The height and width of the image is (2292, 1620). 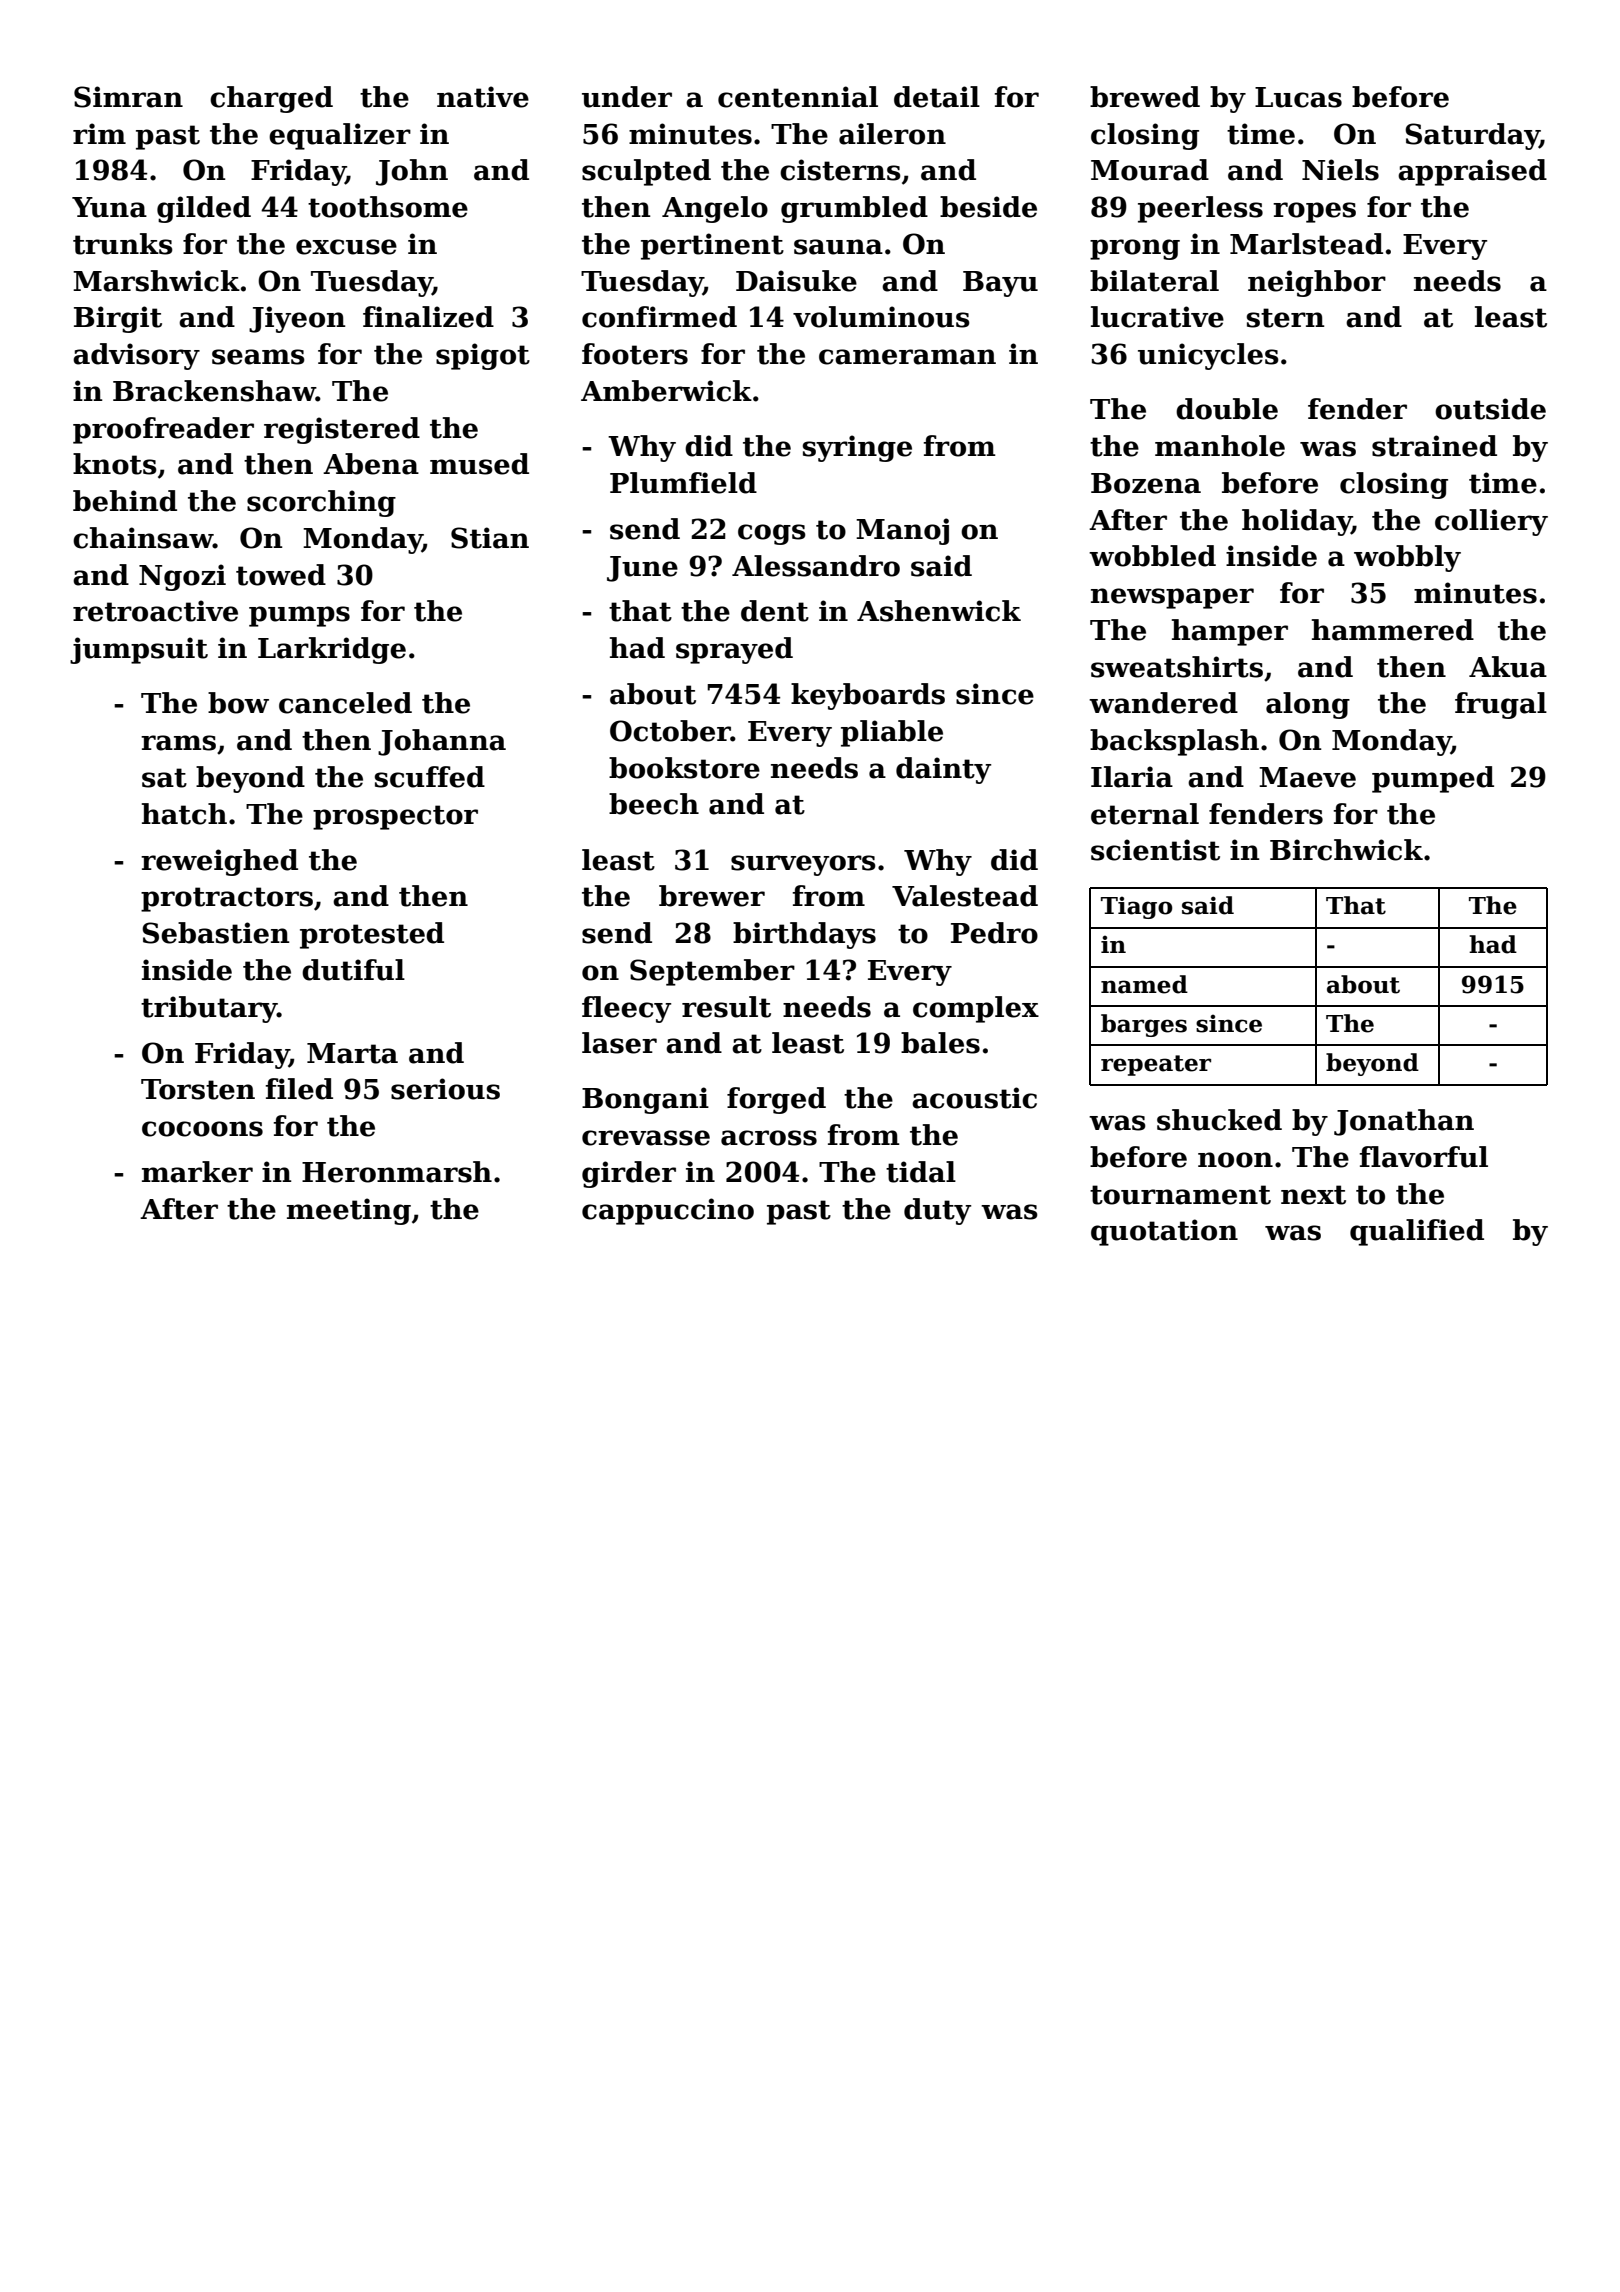 What do you see at coordinates (804, 935) in the image?
I see `birthdays` at bounding box center [804, 935].
